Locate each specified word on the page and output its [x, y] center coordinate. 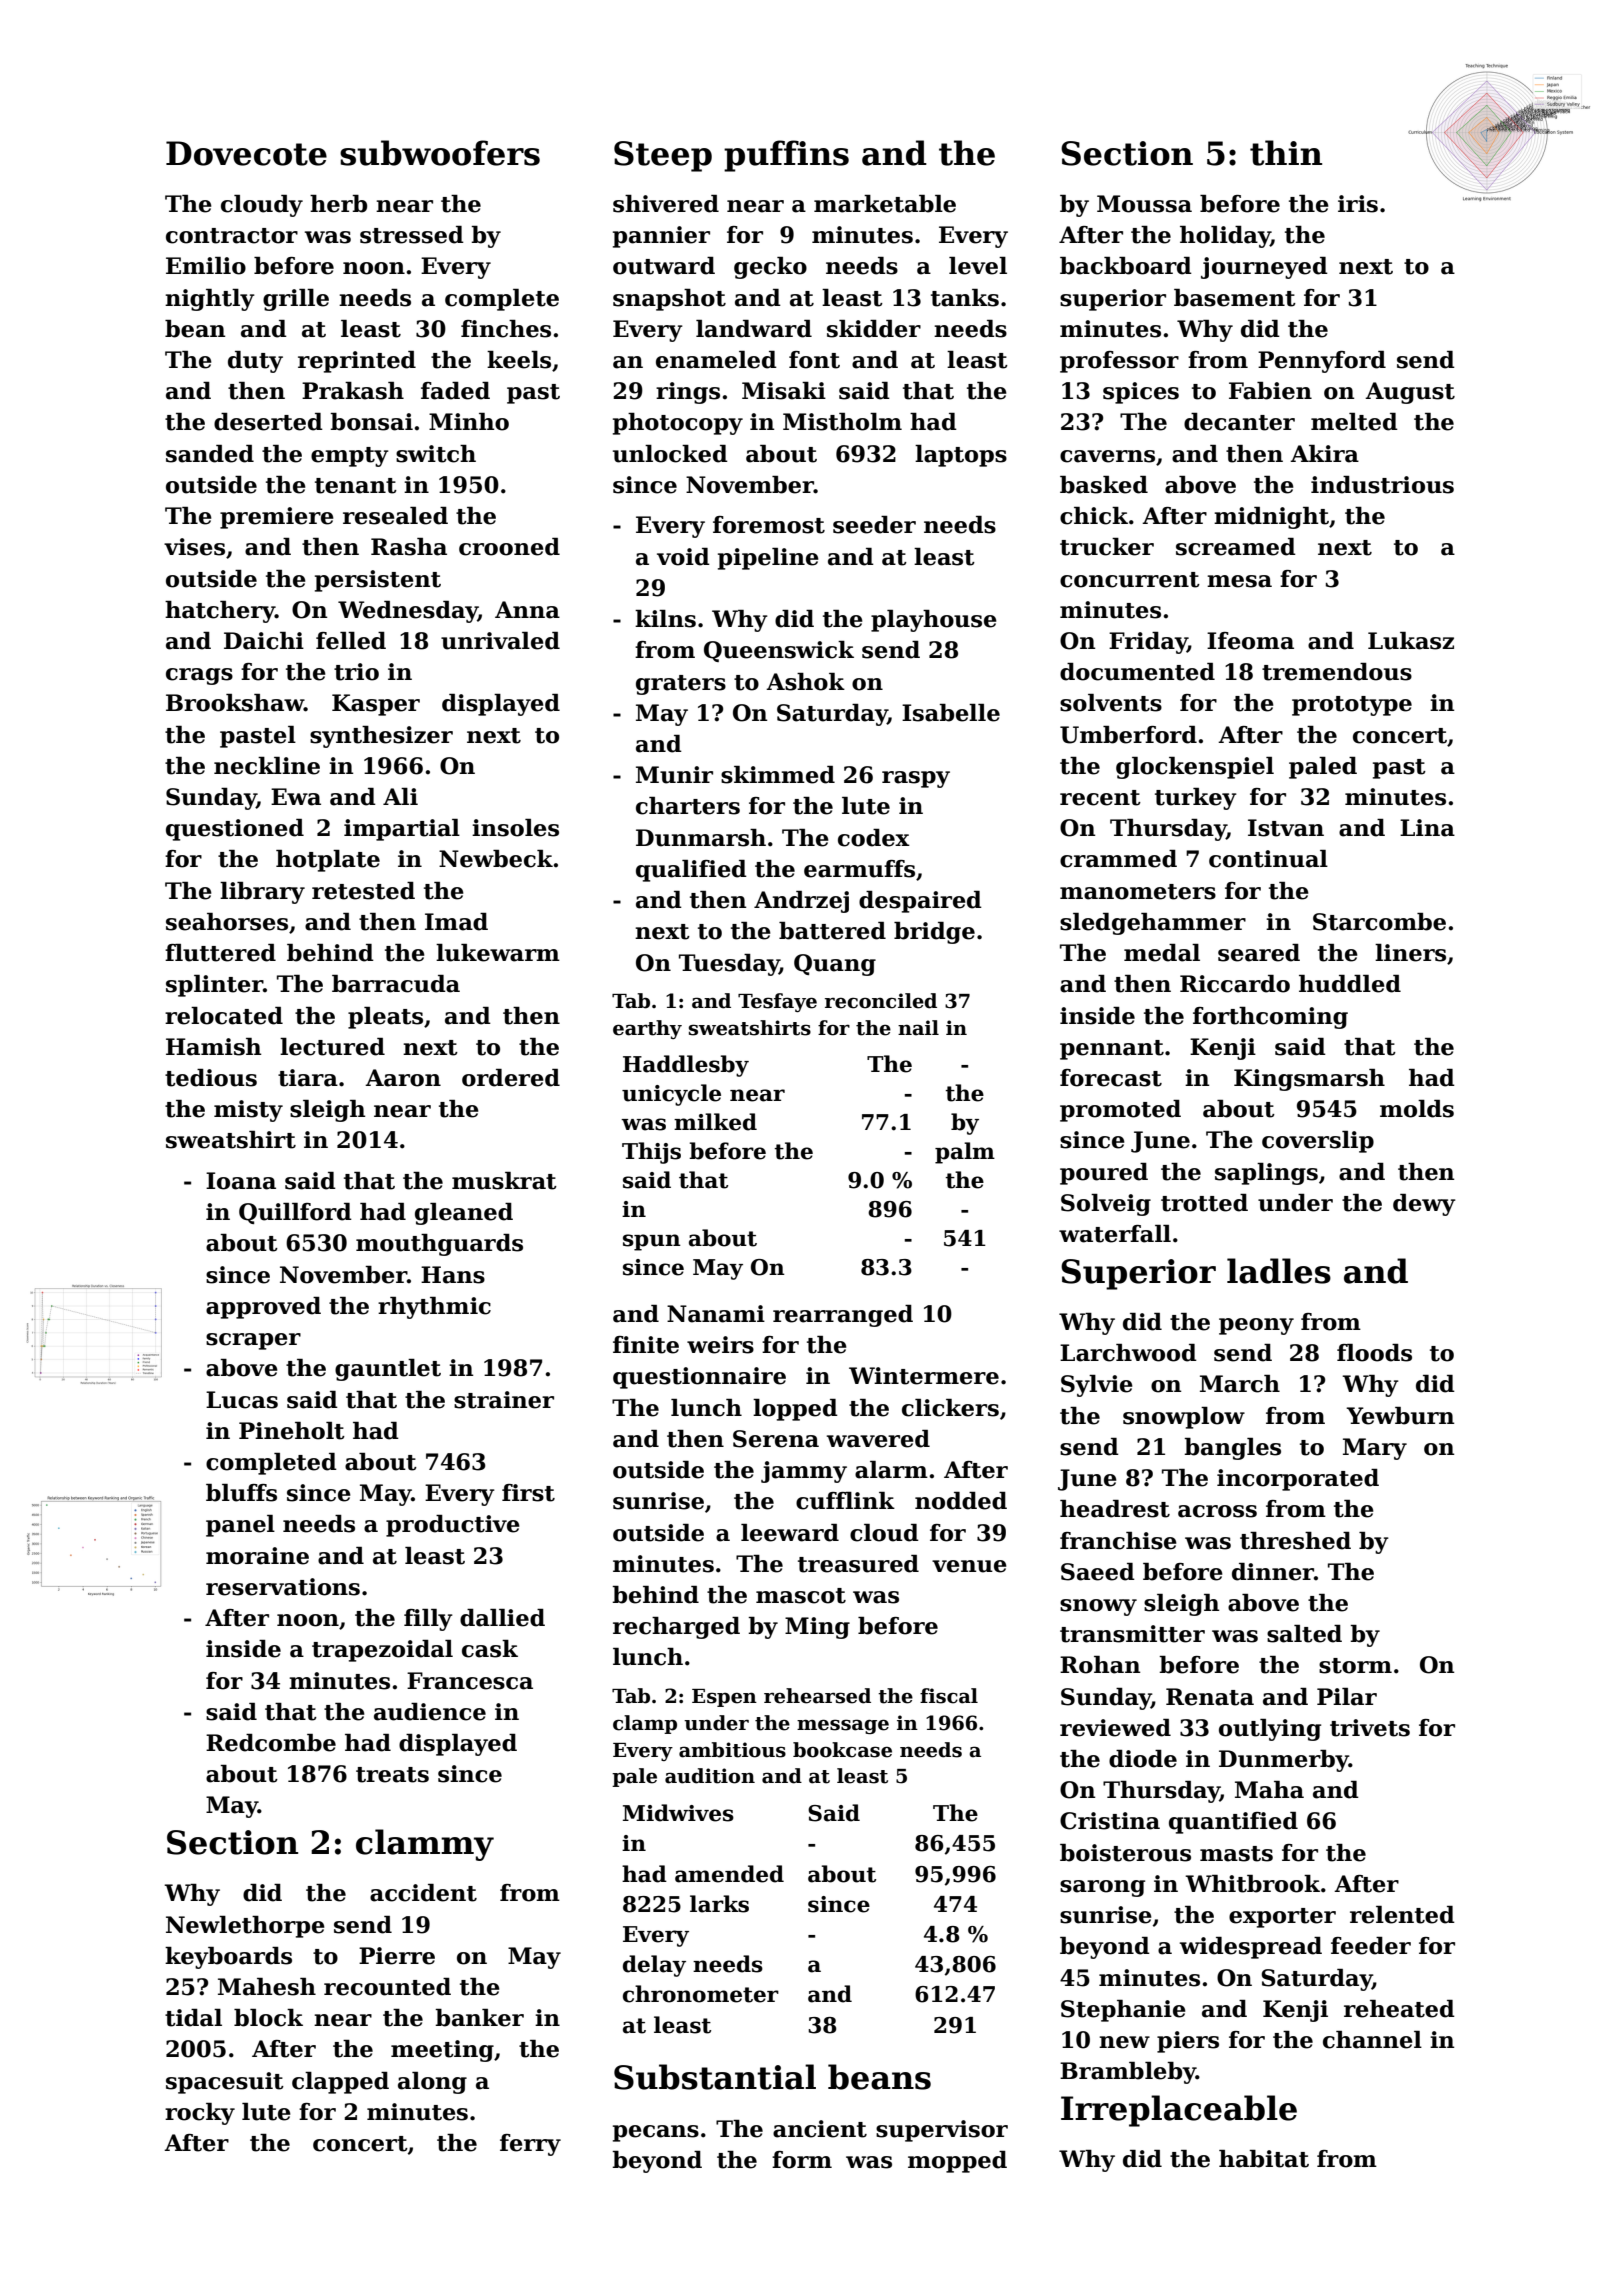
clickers [950, 1408]
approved [263, 1308]
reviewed [1115, 1728]
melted [1354, 422]
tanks [965, 298]
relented [1402, 1915]
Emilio [206, 266]
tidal [193, 2018]
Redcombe [271, 1743]
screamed [1236, 547]
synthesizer [381, 737]
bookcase [842, 1750]
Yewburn [1400, 1416]
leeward [790, 1533]
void [683, 557]
